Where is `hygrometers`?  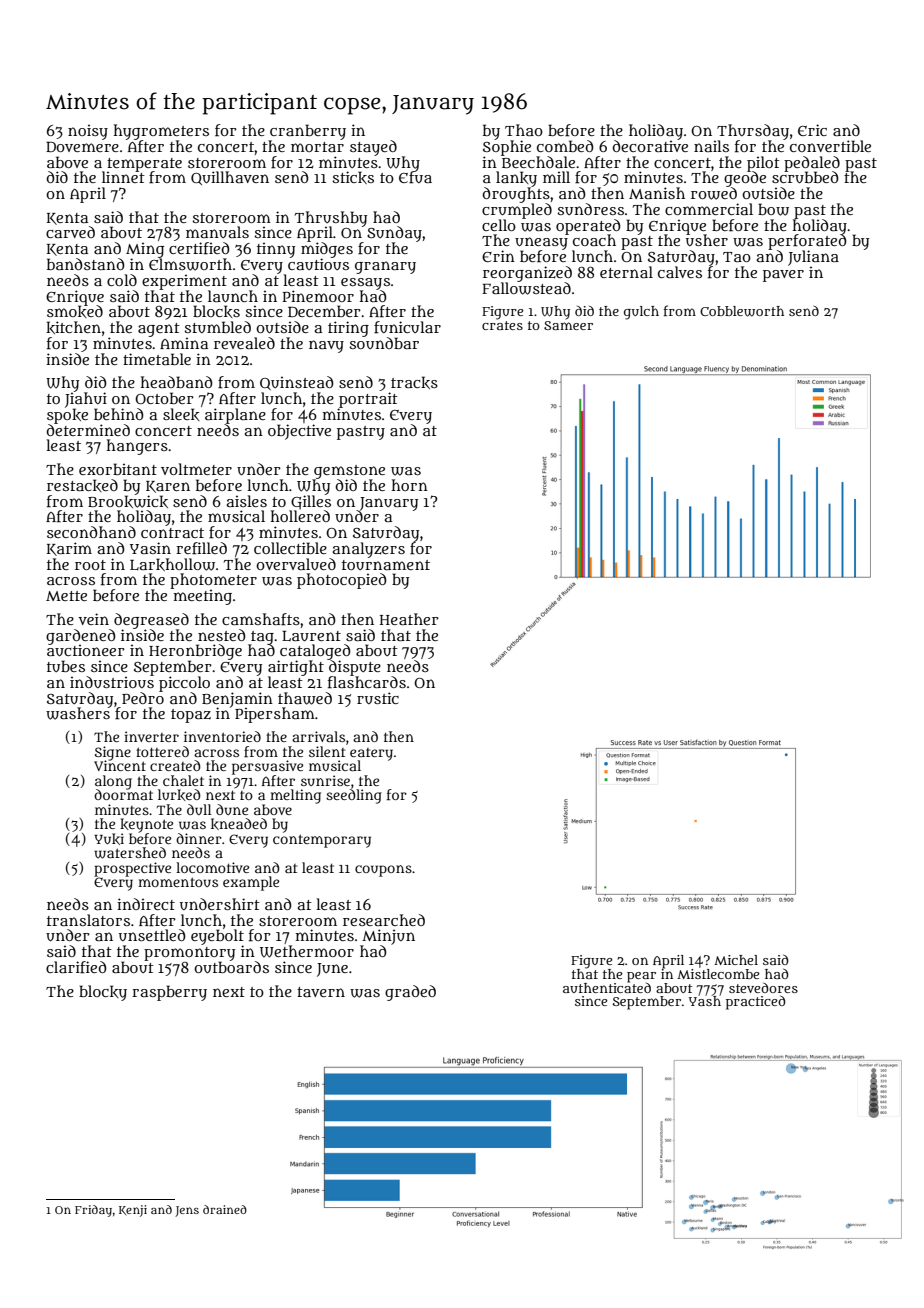
hygrometers is located at coordinates (161, 132).
